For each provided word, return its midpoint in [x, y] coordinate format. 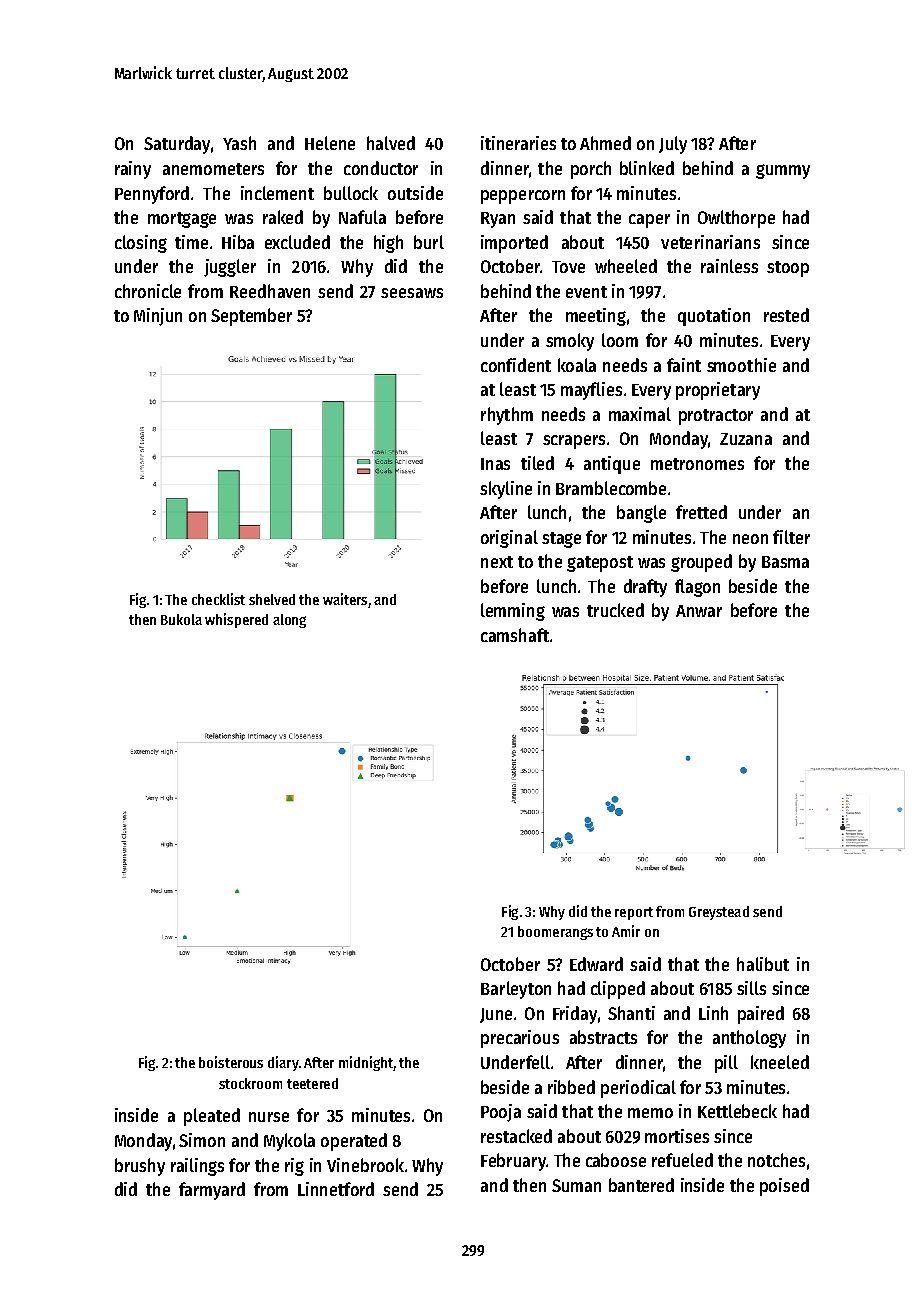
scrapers [574, 442]
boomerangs [555, 933]
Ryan [498, 220]
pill [726, 1064]
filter [791, 537]
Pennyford [152, 195]
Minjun [158, 317]
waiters [345, 599]
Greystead [719, 913]
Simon [202, 1140]
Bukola [181, 619]
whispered [236, 620]
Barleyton [516, 990]
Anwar [699, 611]
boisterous [231, 1062]
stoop [788, 269]
